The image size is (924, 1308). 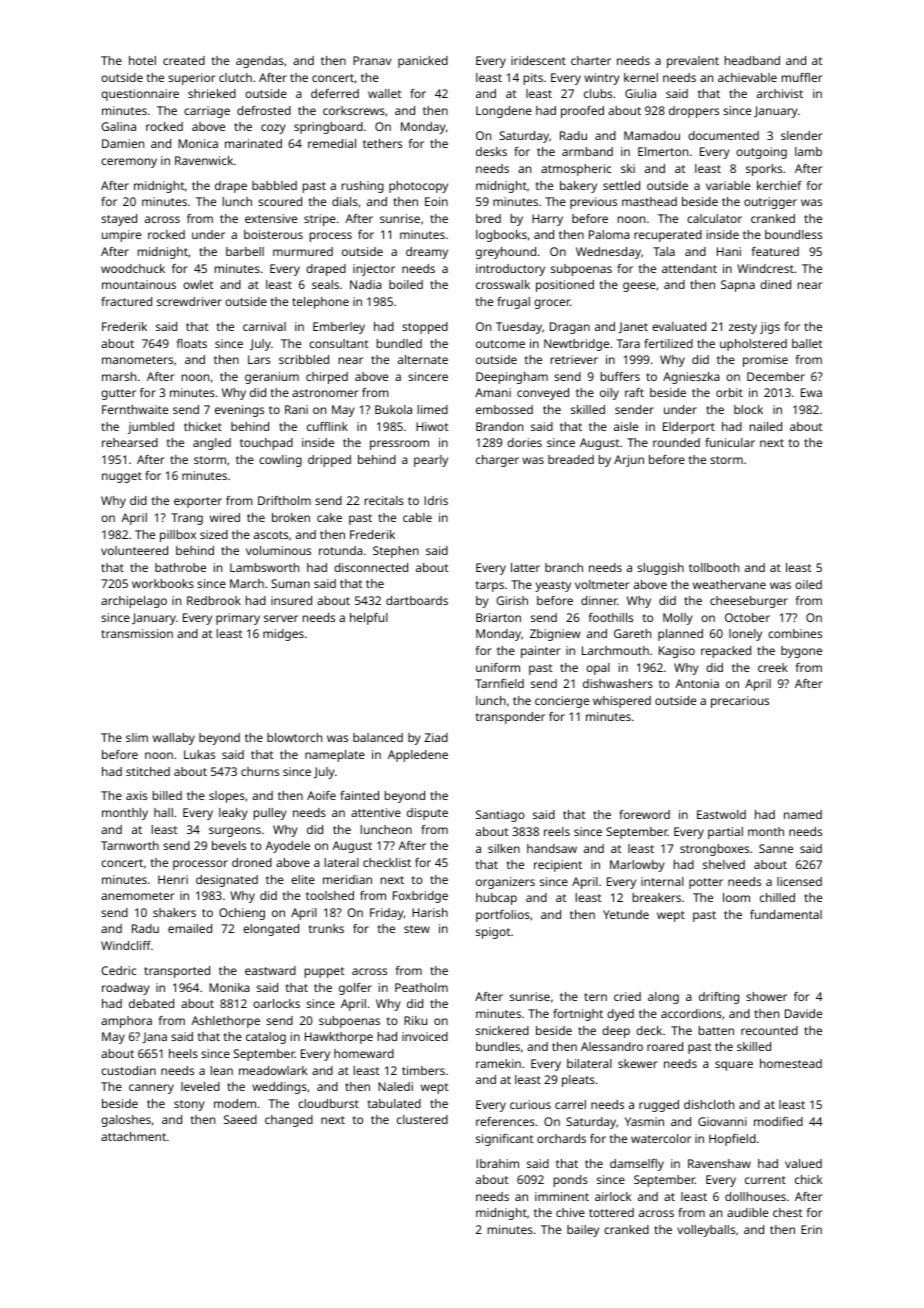 What do you see at coordinates (198, 502) in the image?
I see `exporter` at bounding box center [198, 502].
